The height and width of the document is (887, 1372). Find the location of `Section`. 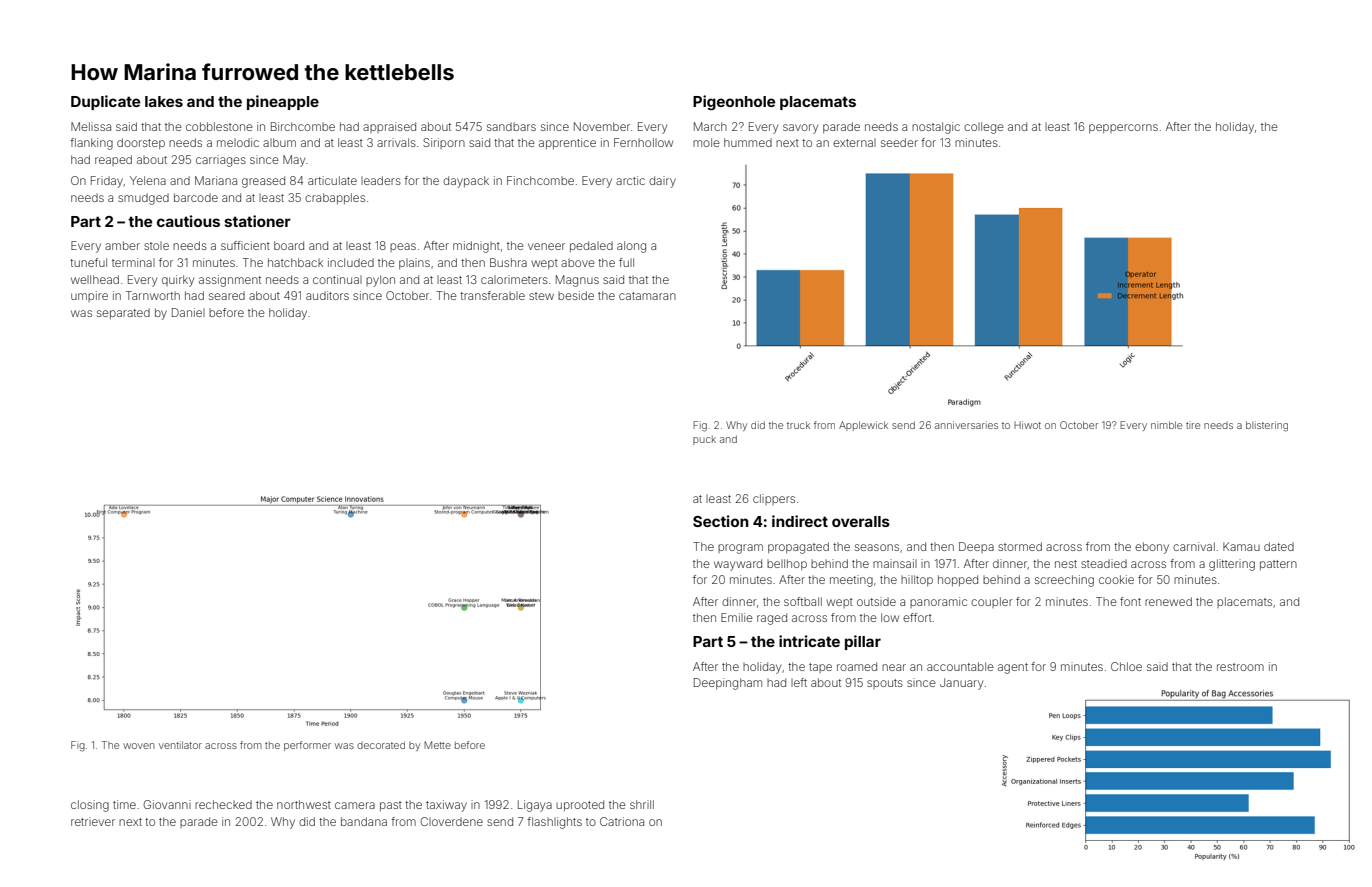

Section is located at coordinates (721, 521).
